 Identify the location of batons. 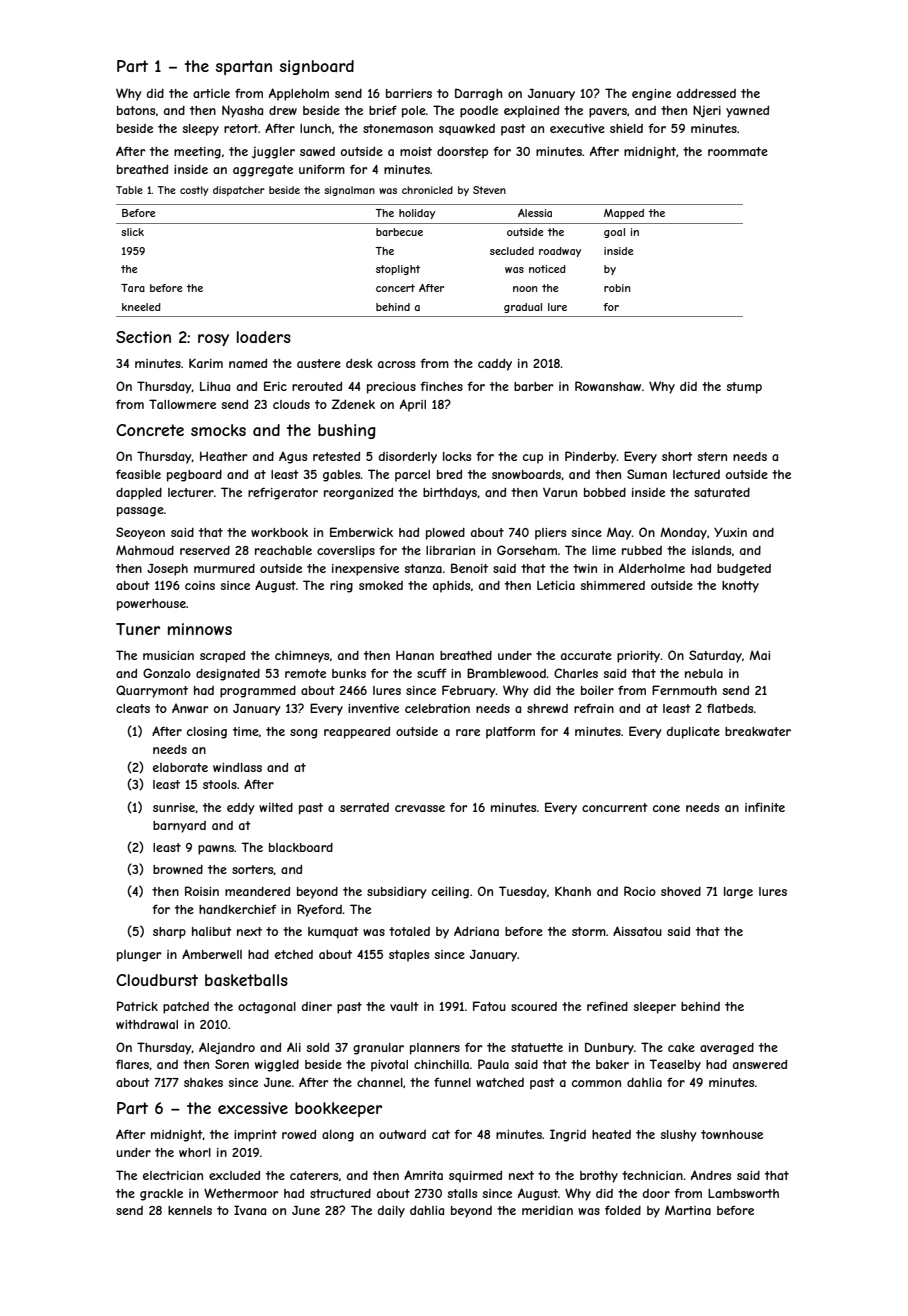
(136, 110).
